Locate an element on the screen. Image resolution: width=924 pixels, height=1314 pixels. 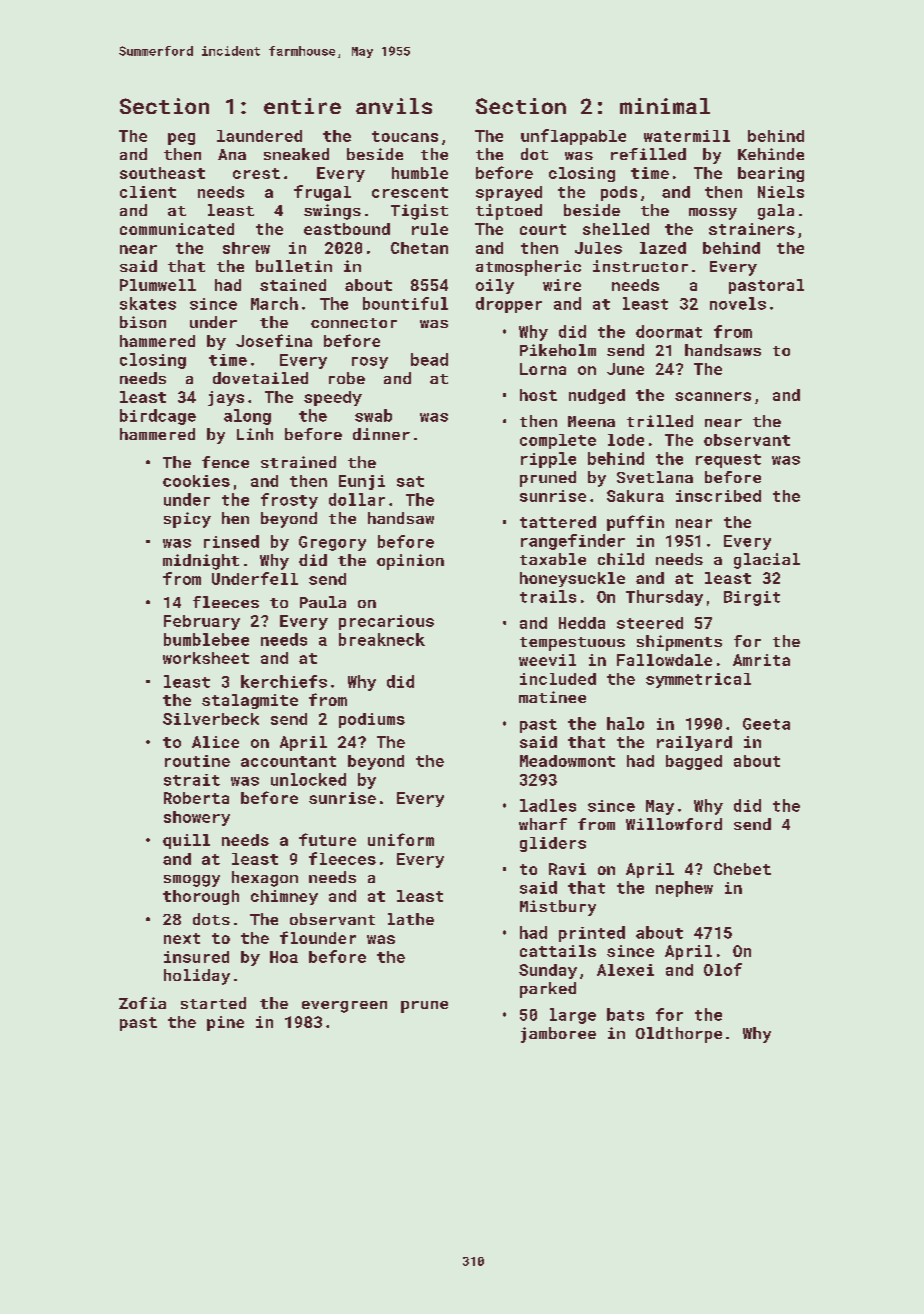
unflappable is located at coordinates (573, 137).
